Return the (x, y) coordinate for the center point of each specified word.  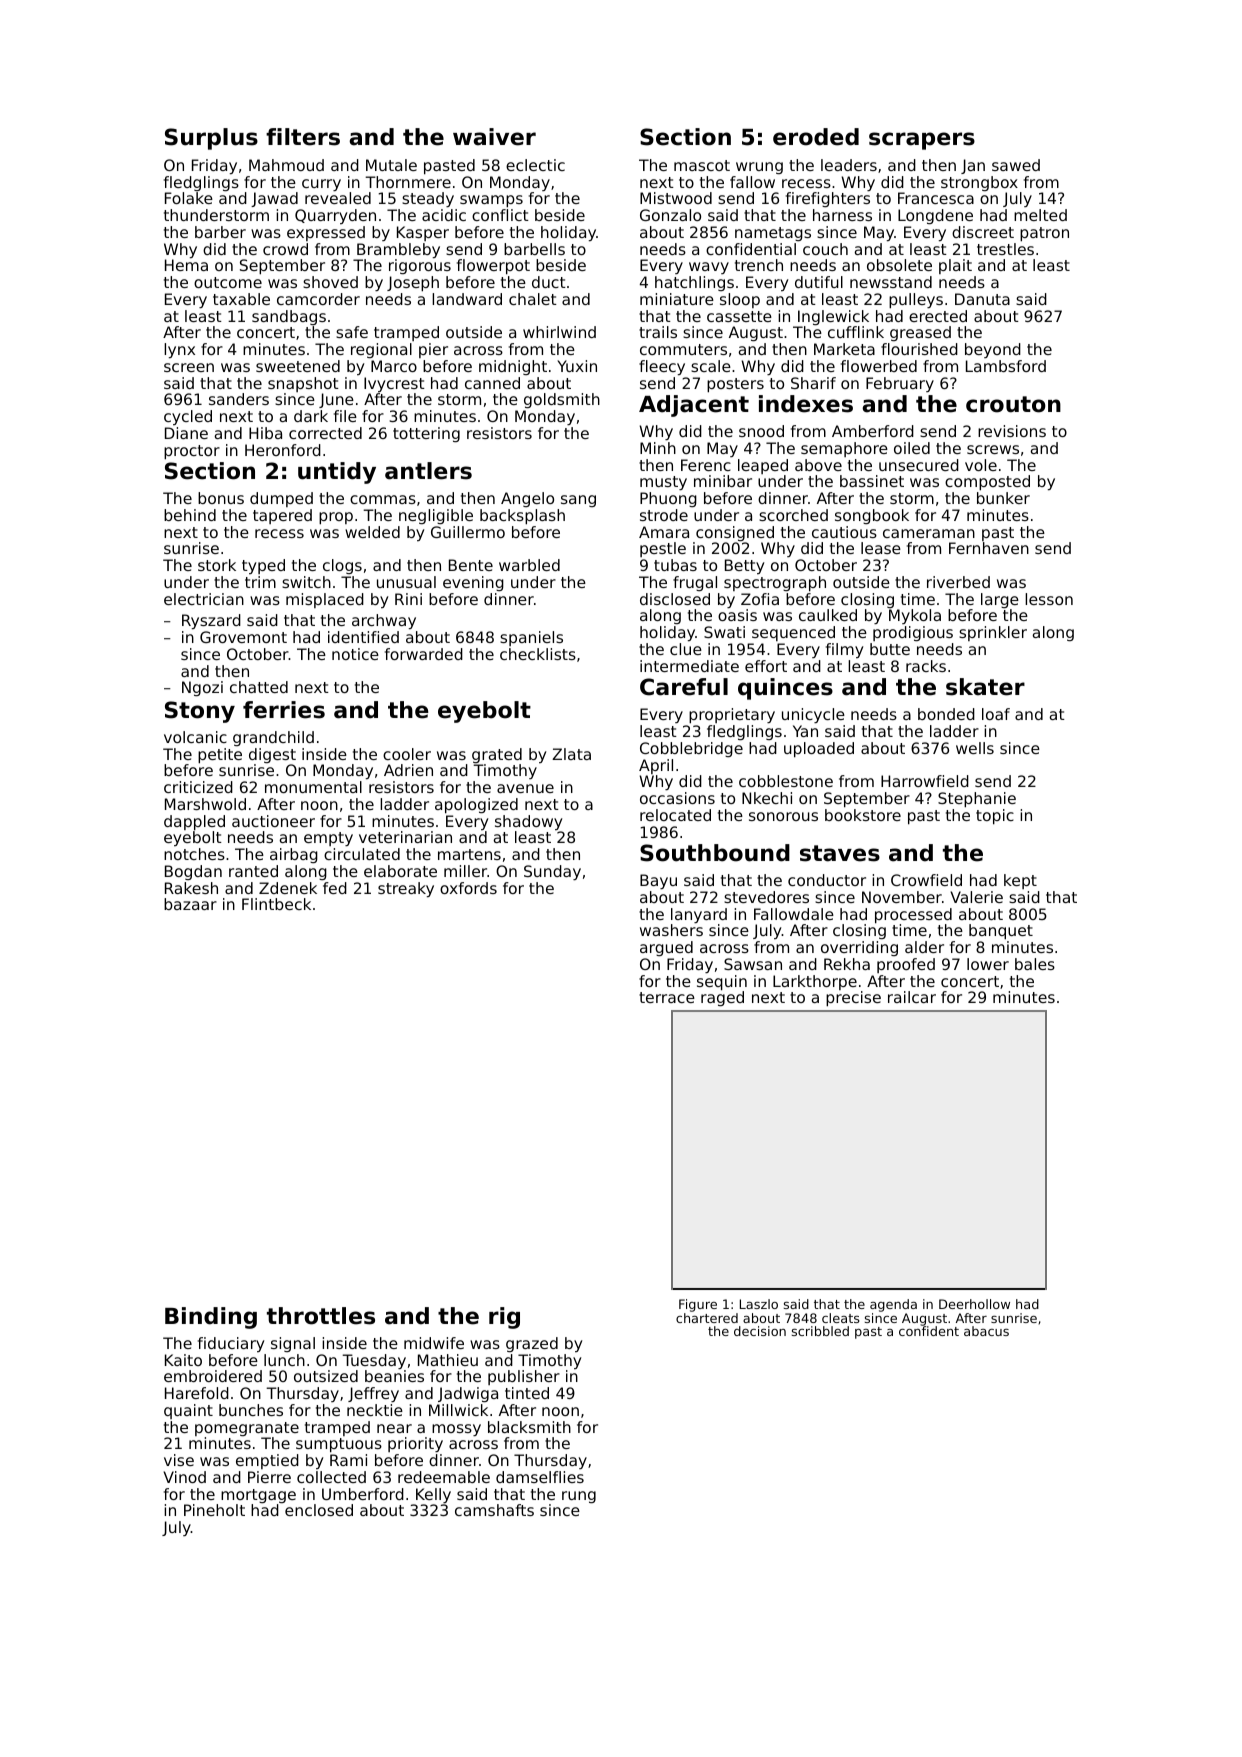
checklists (538, 654)
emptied (267, 1461)
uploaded (819, 750)
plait (955, 266)
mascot (702, 165)
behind (190, 515)
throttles (321, 1316)
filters (303, 137)
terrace (667, 997)
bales (1035, 964)
